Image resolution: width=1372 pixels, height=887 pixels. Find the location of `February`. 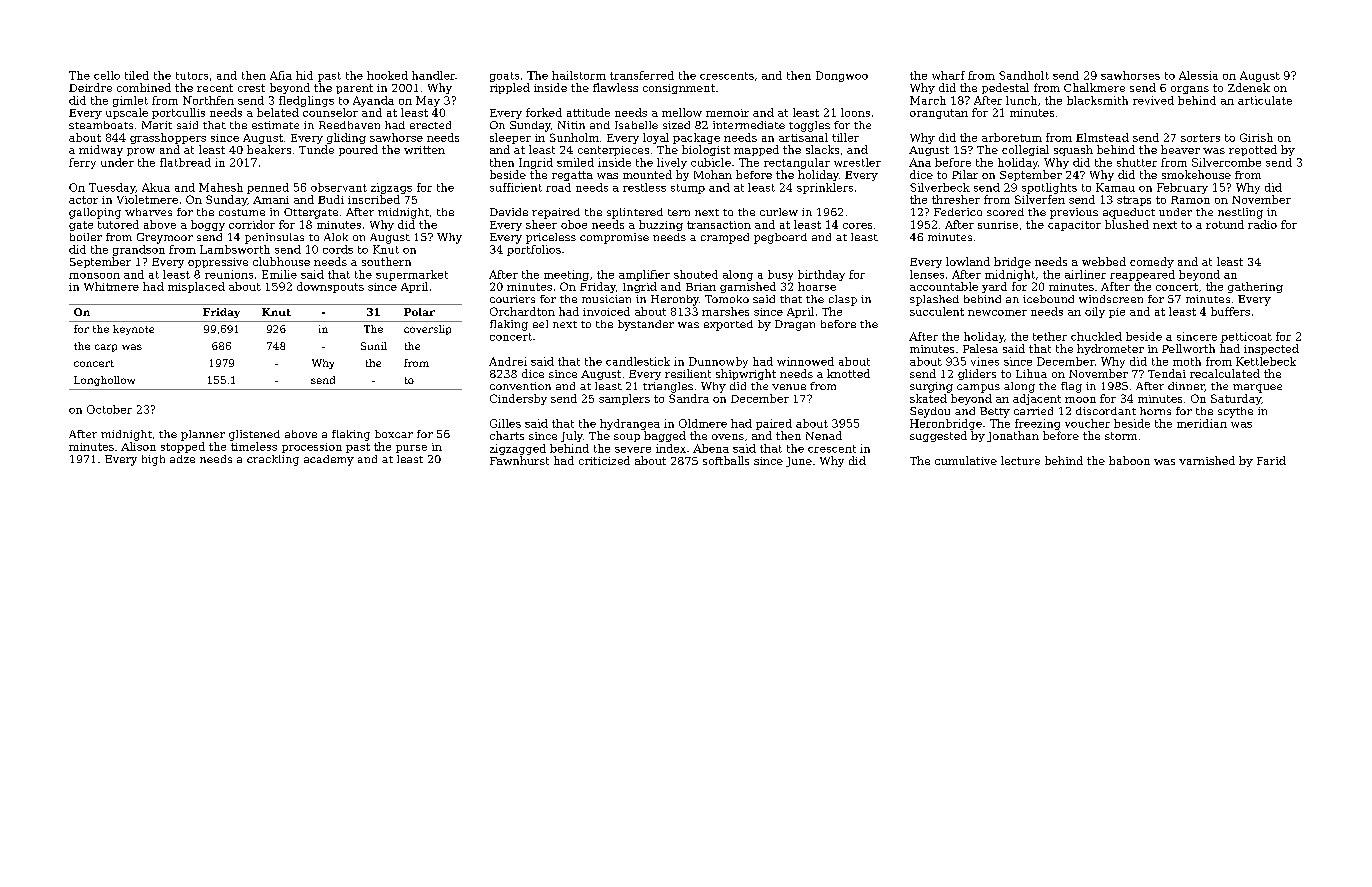

February is located at coordinates (1182, 188).
